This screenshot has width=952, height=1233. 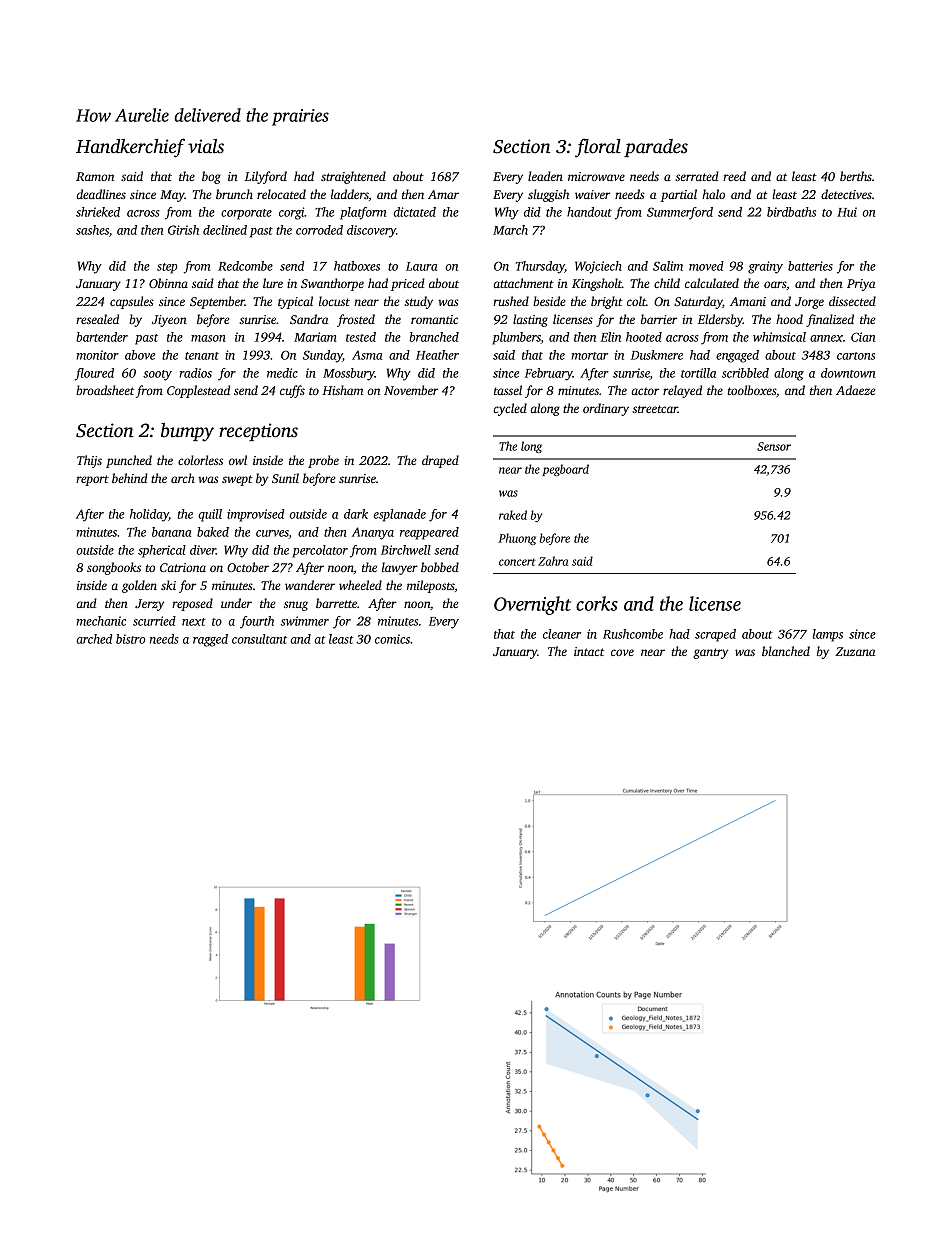 What do you see at coordinates (285, 478) in the screenshot?
I see `Sunil` at bounding box center [285, 478].
